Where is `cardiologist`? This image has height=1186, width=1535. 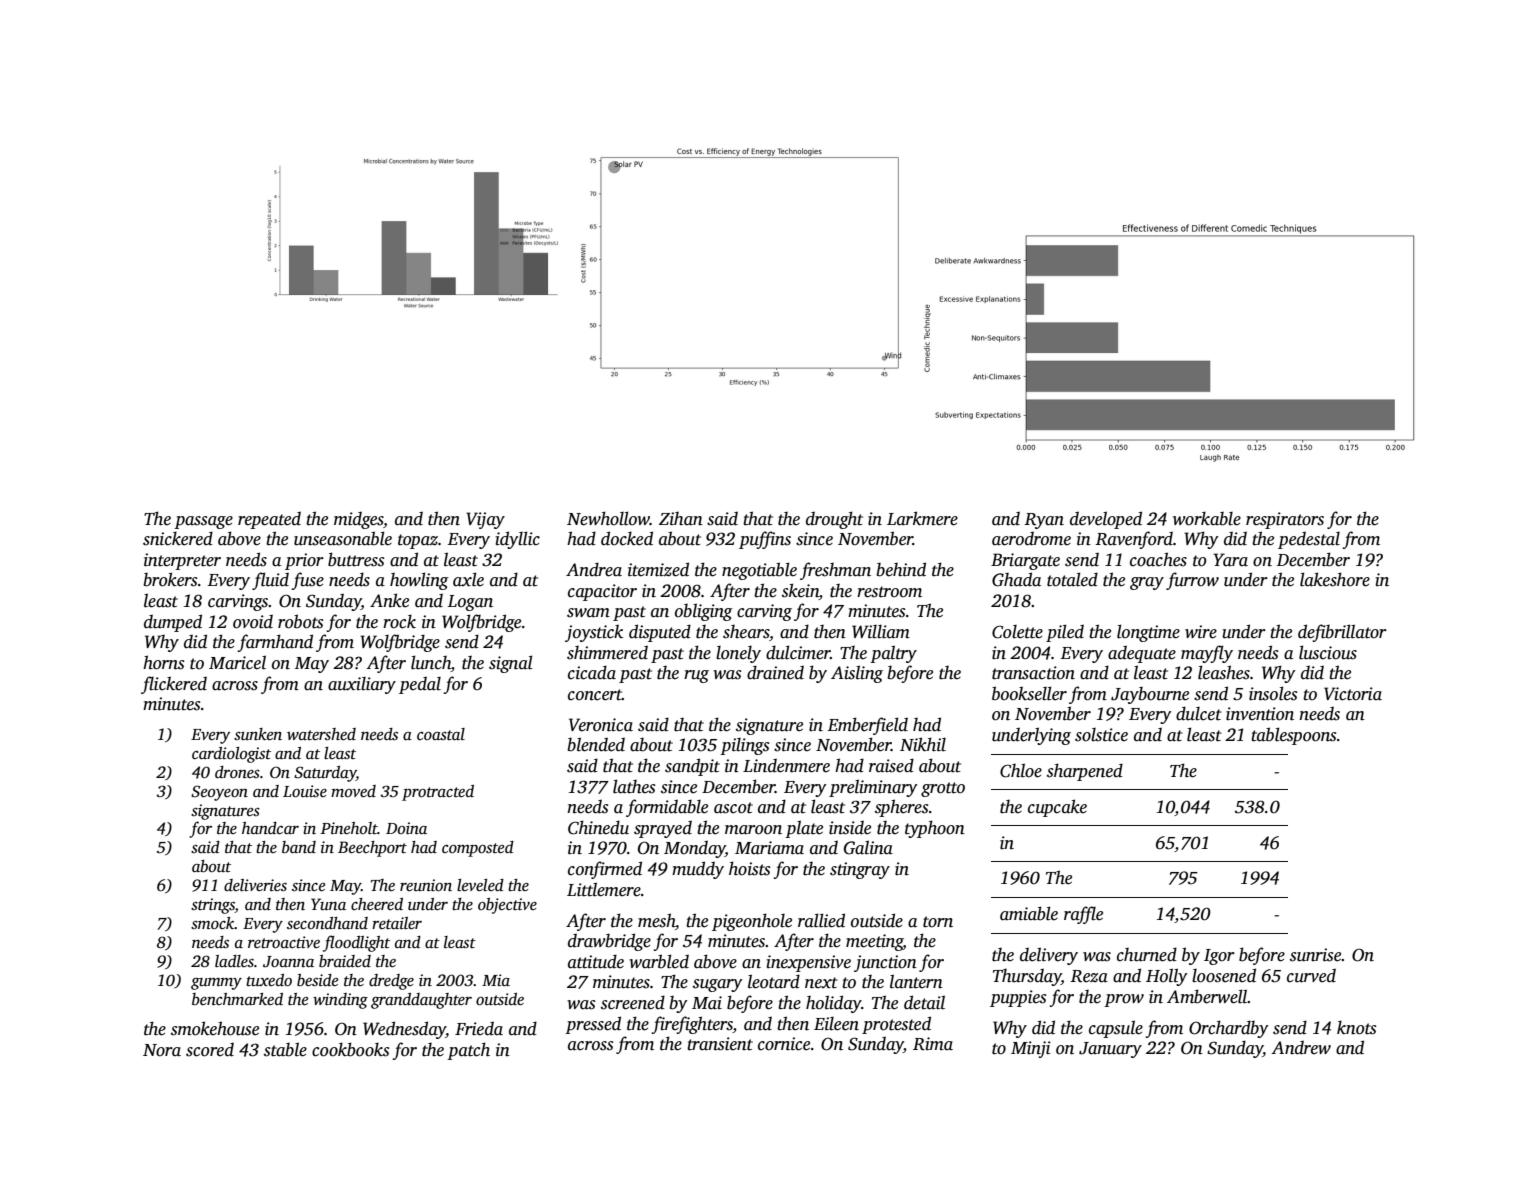 cardiologist is located at coordinates (231, 755).
